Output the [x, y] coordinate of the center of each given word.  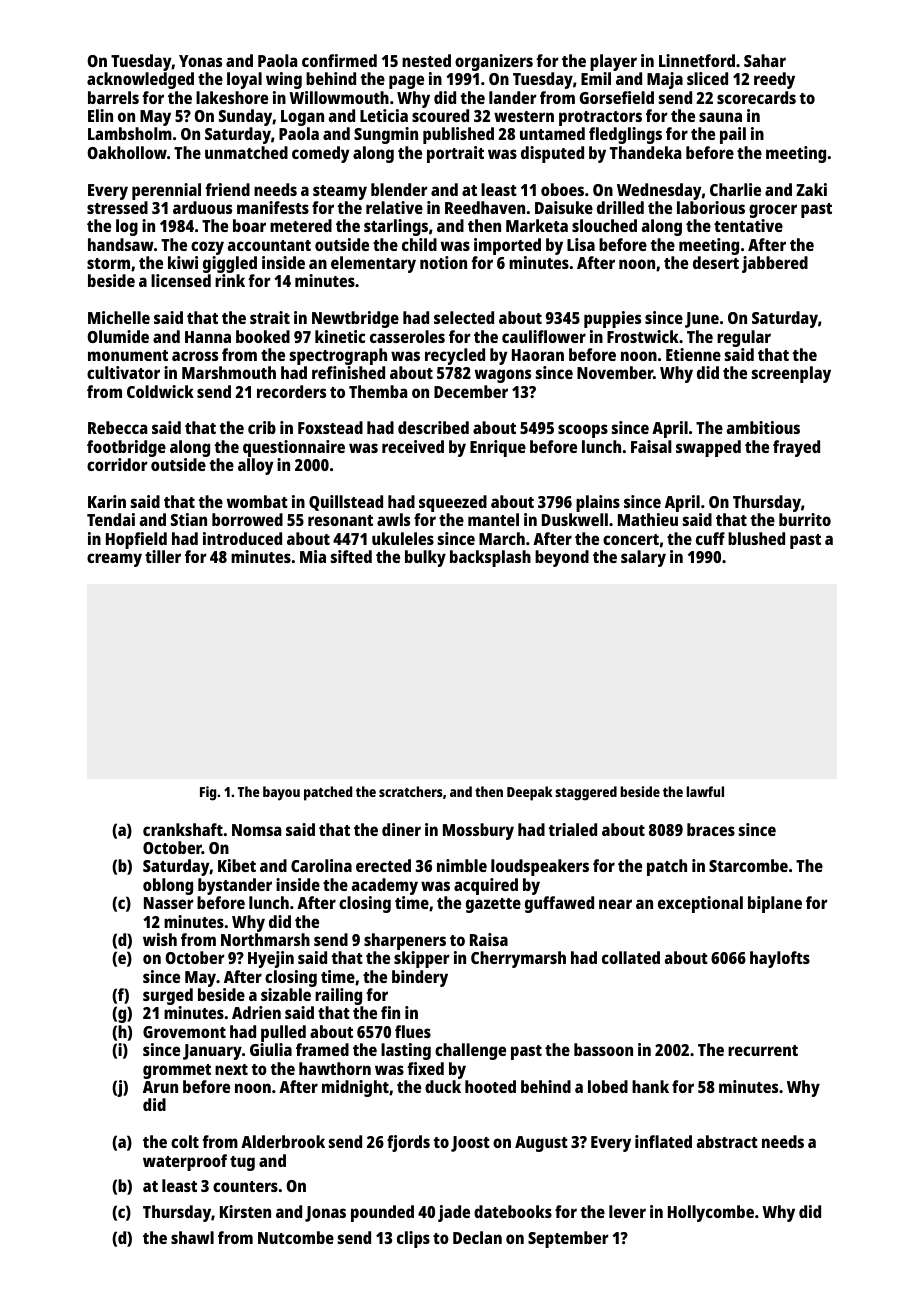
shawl [192, 1237]
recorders [291, 391]
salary [643, 558]
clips [413, 1239]
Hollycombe [711, 1213]
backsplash [490, 558]
